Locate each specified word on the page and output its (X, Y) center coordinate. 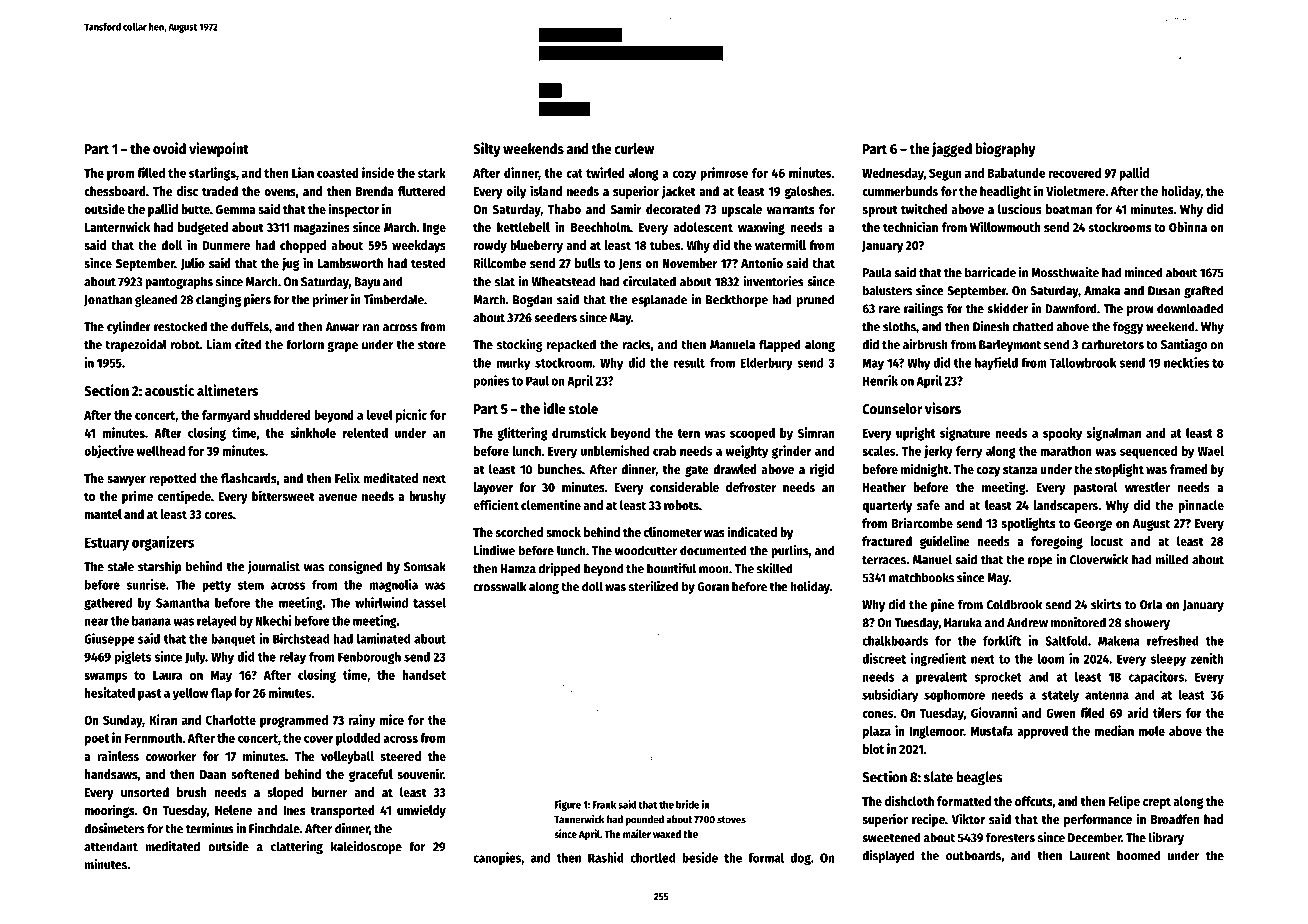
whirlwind (381, 602)
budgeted (203, 228)
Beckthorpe (737, 300)
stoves (731, 820)
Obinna (1188, 226)
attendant (111, 846)
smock (563, 532)
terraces (884, 560)
